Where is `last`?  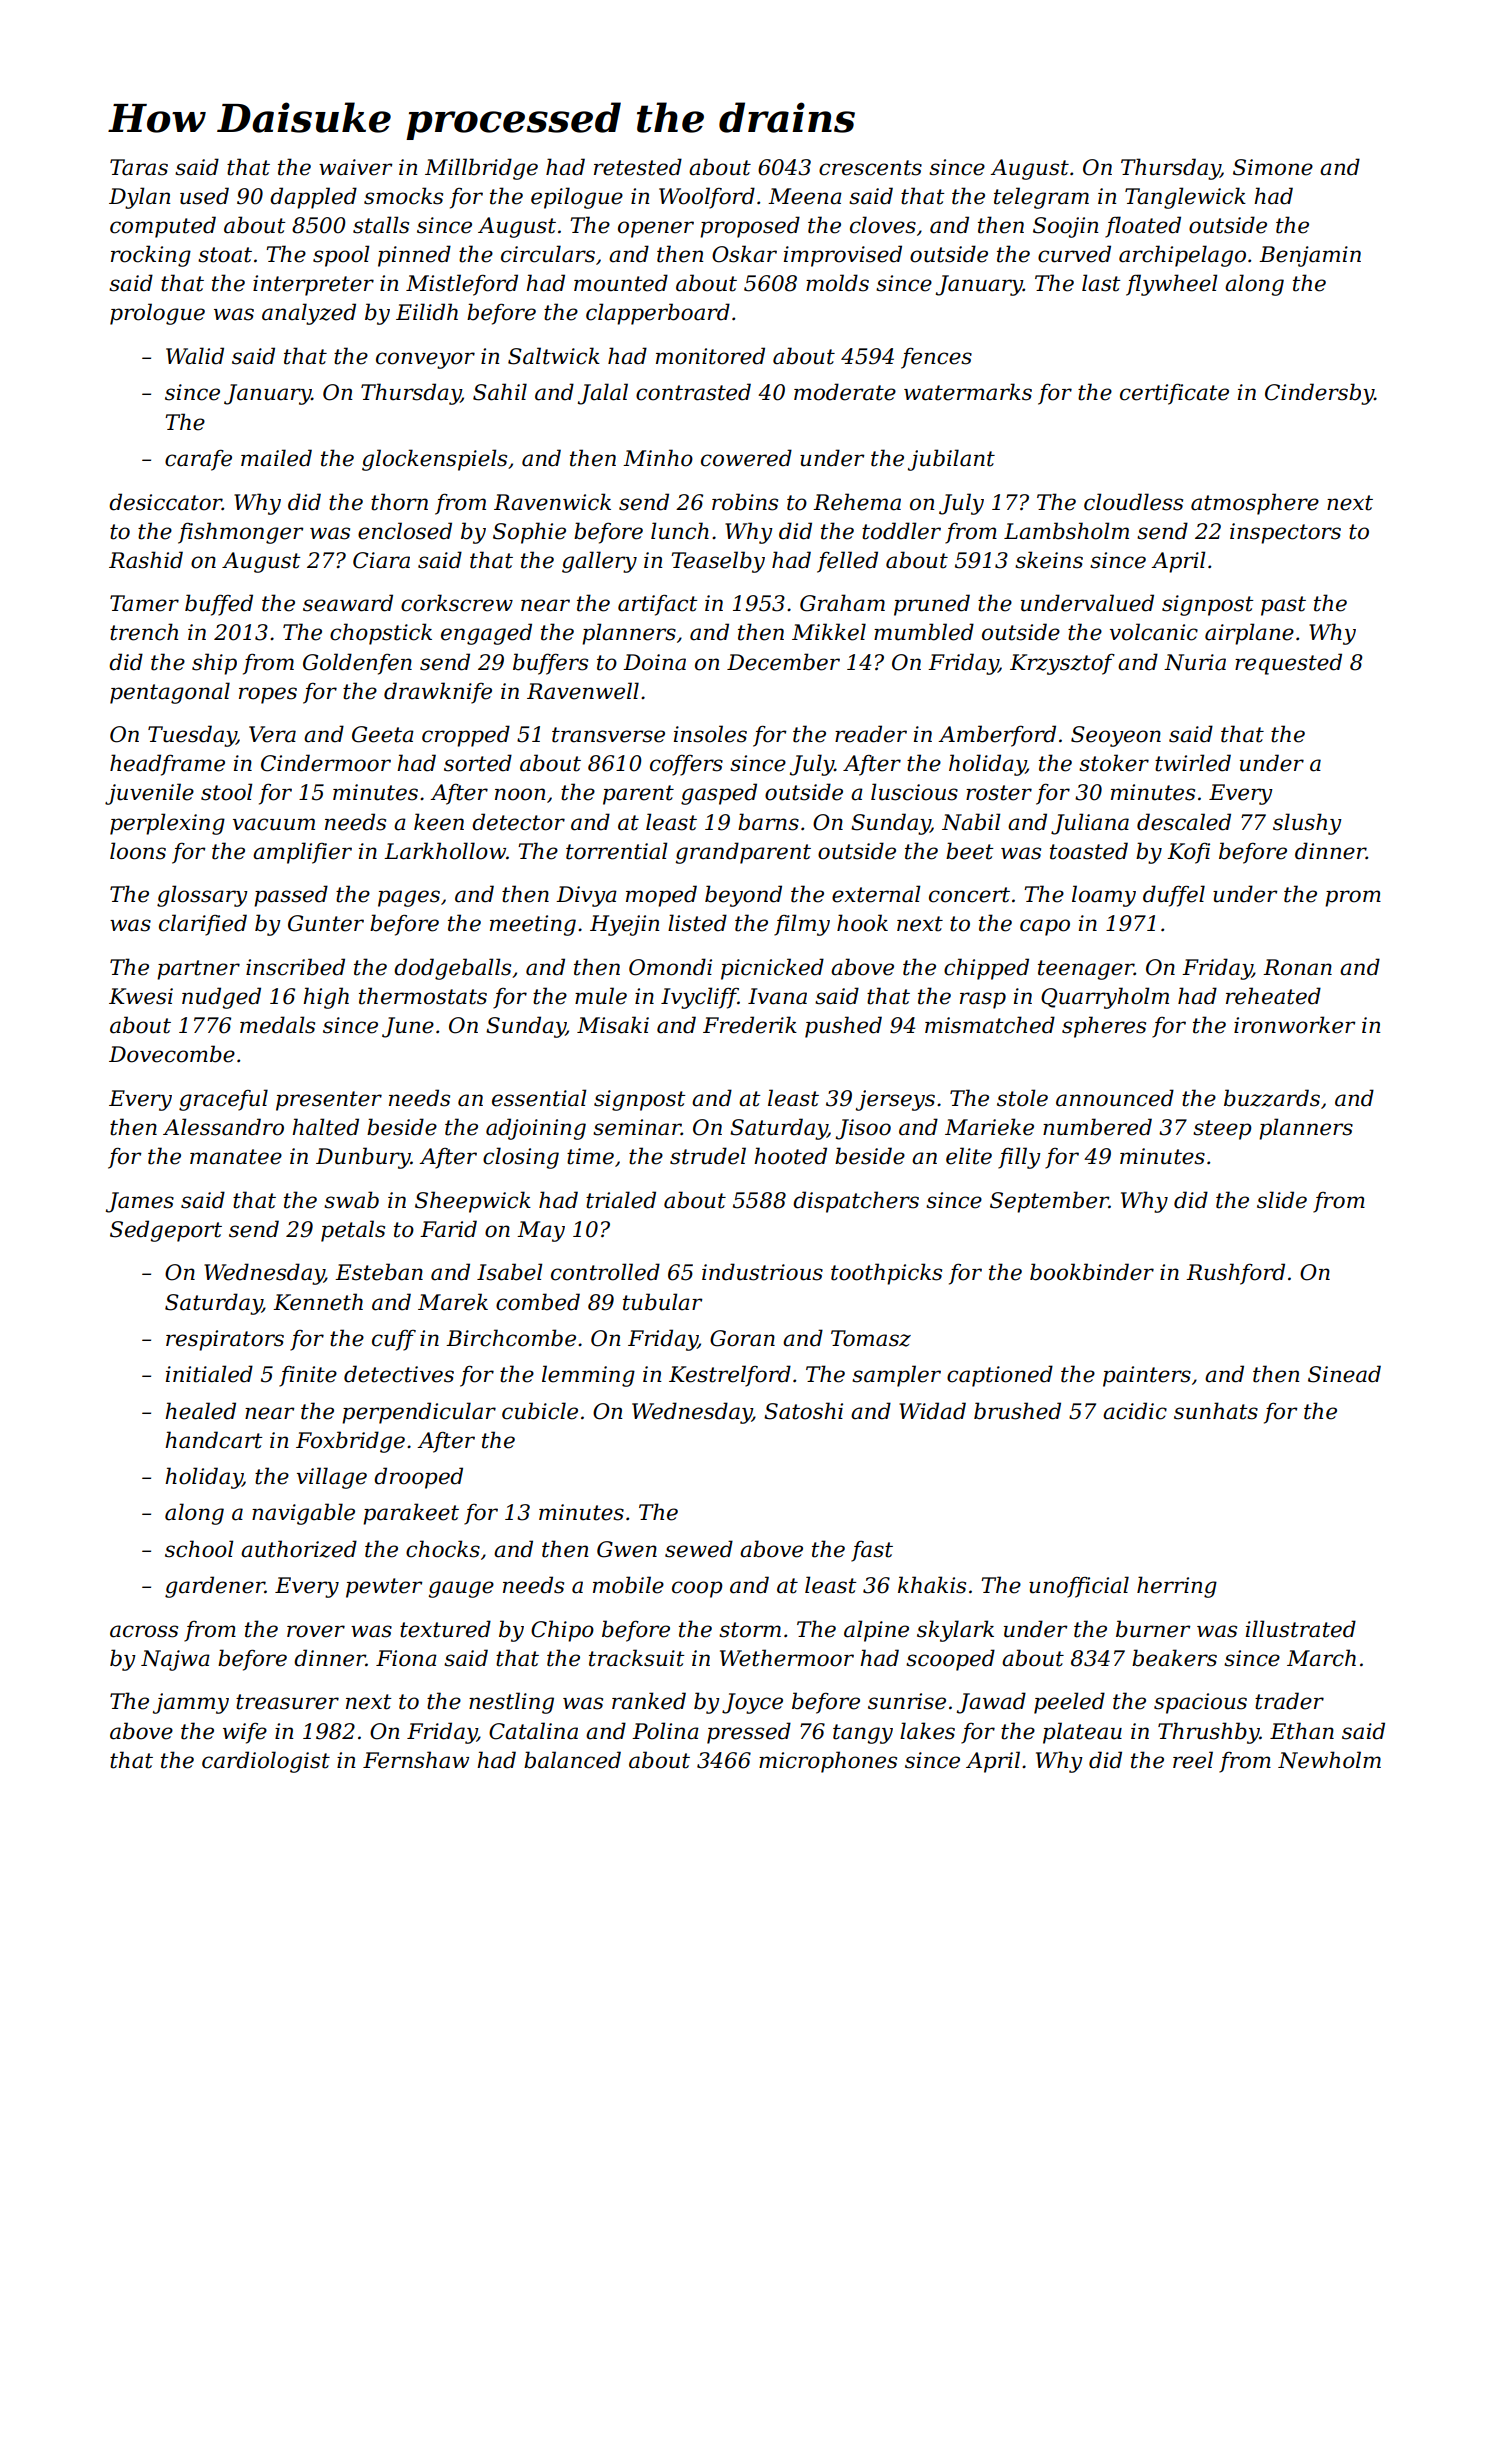 last is located at coordinates (1101, 283).
